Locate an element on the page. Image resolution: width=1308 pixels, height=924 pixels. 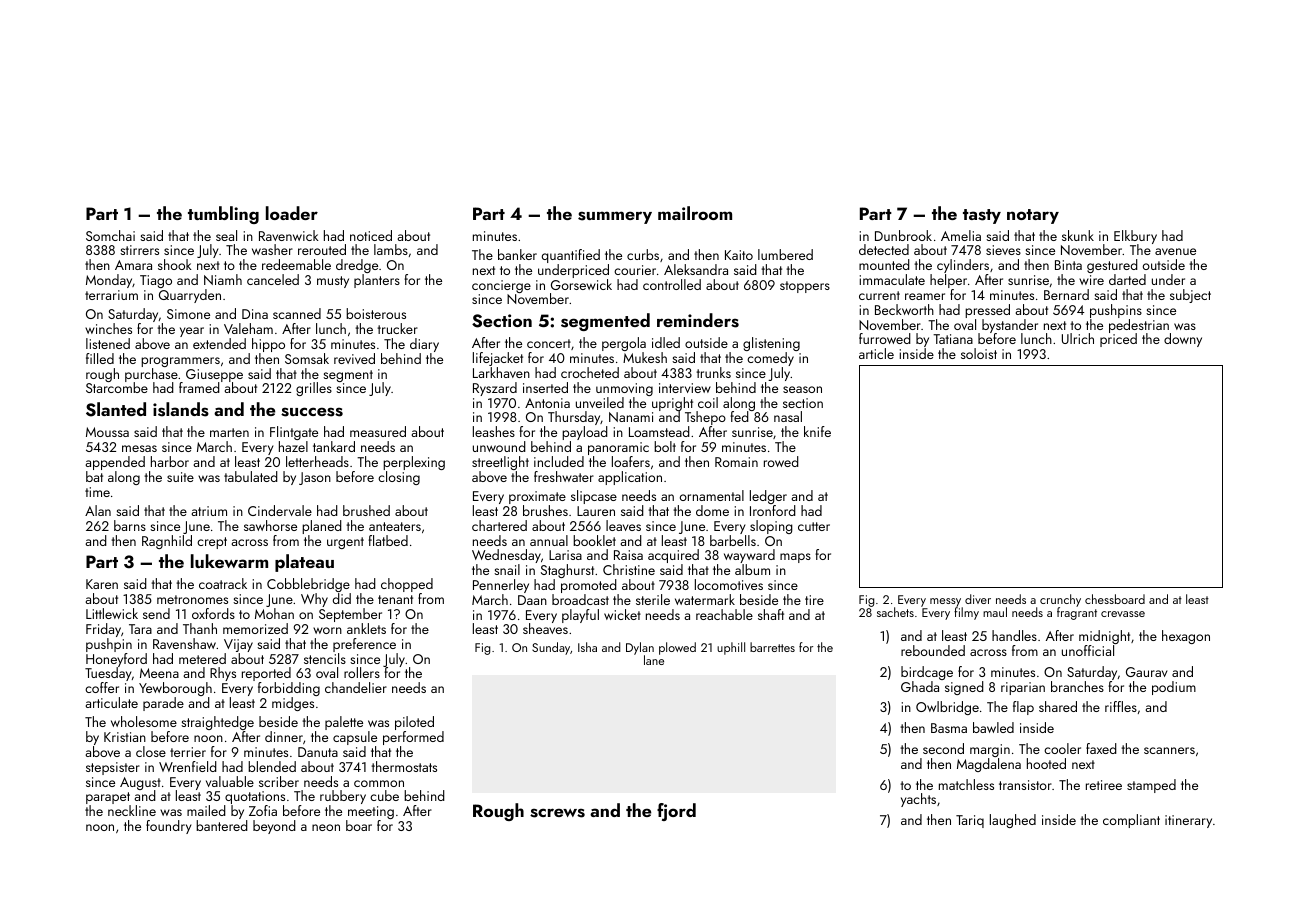
parapet is located at coordinates (108, 798).
